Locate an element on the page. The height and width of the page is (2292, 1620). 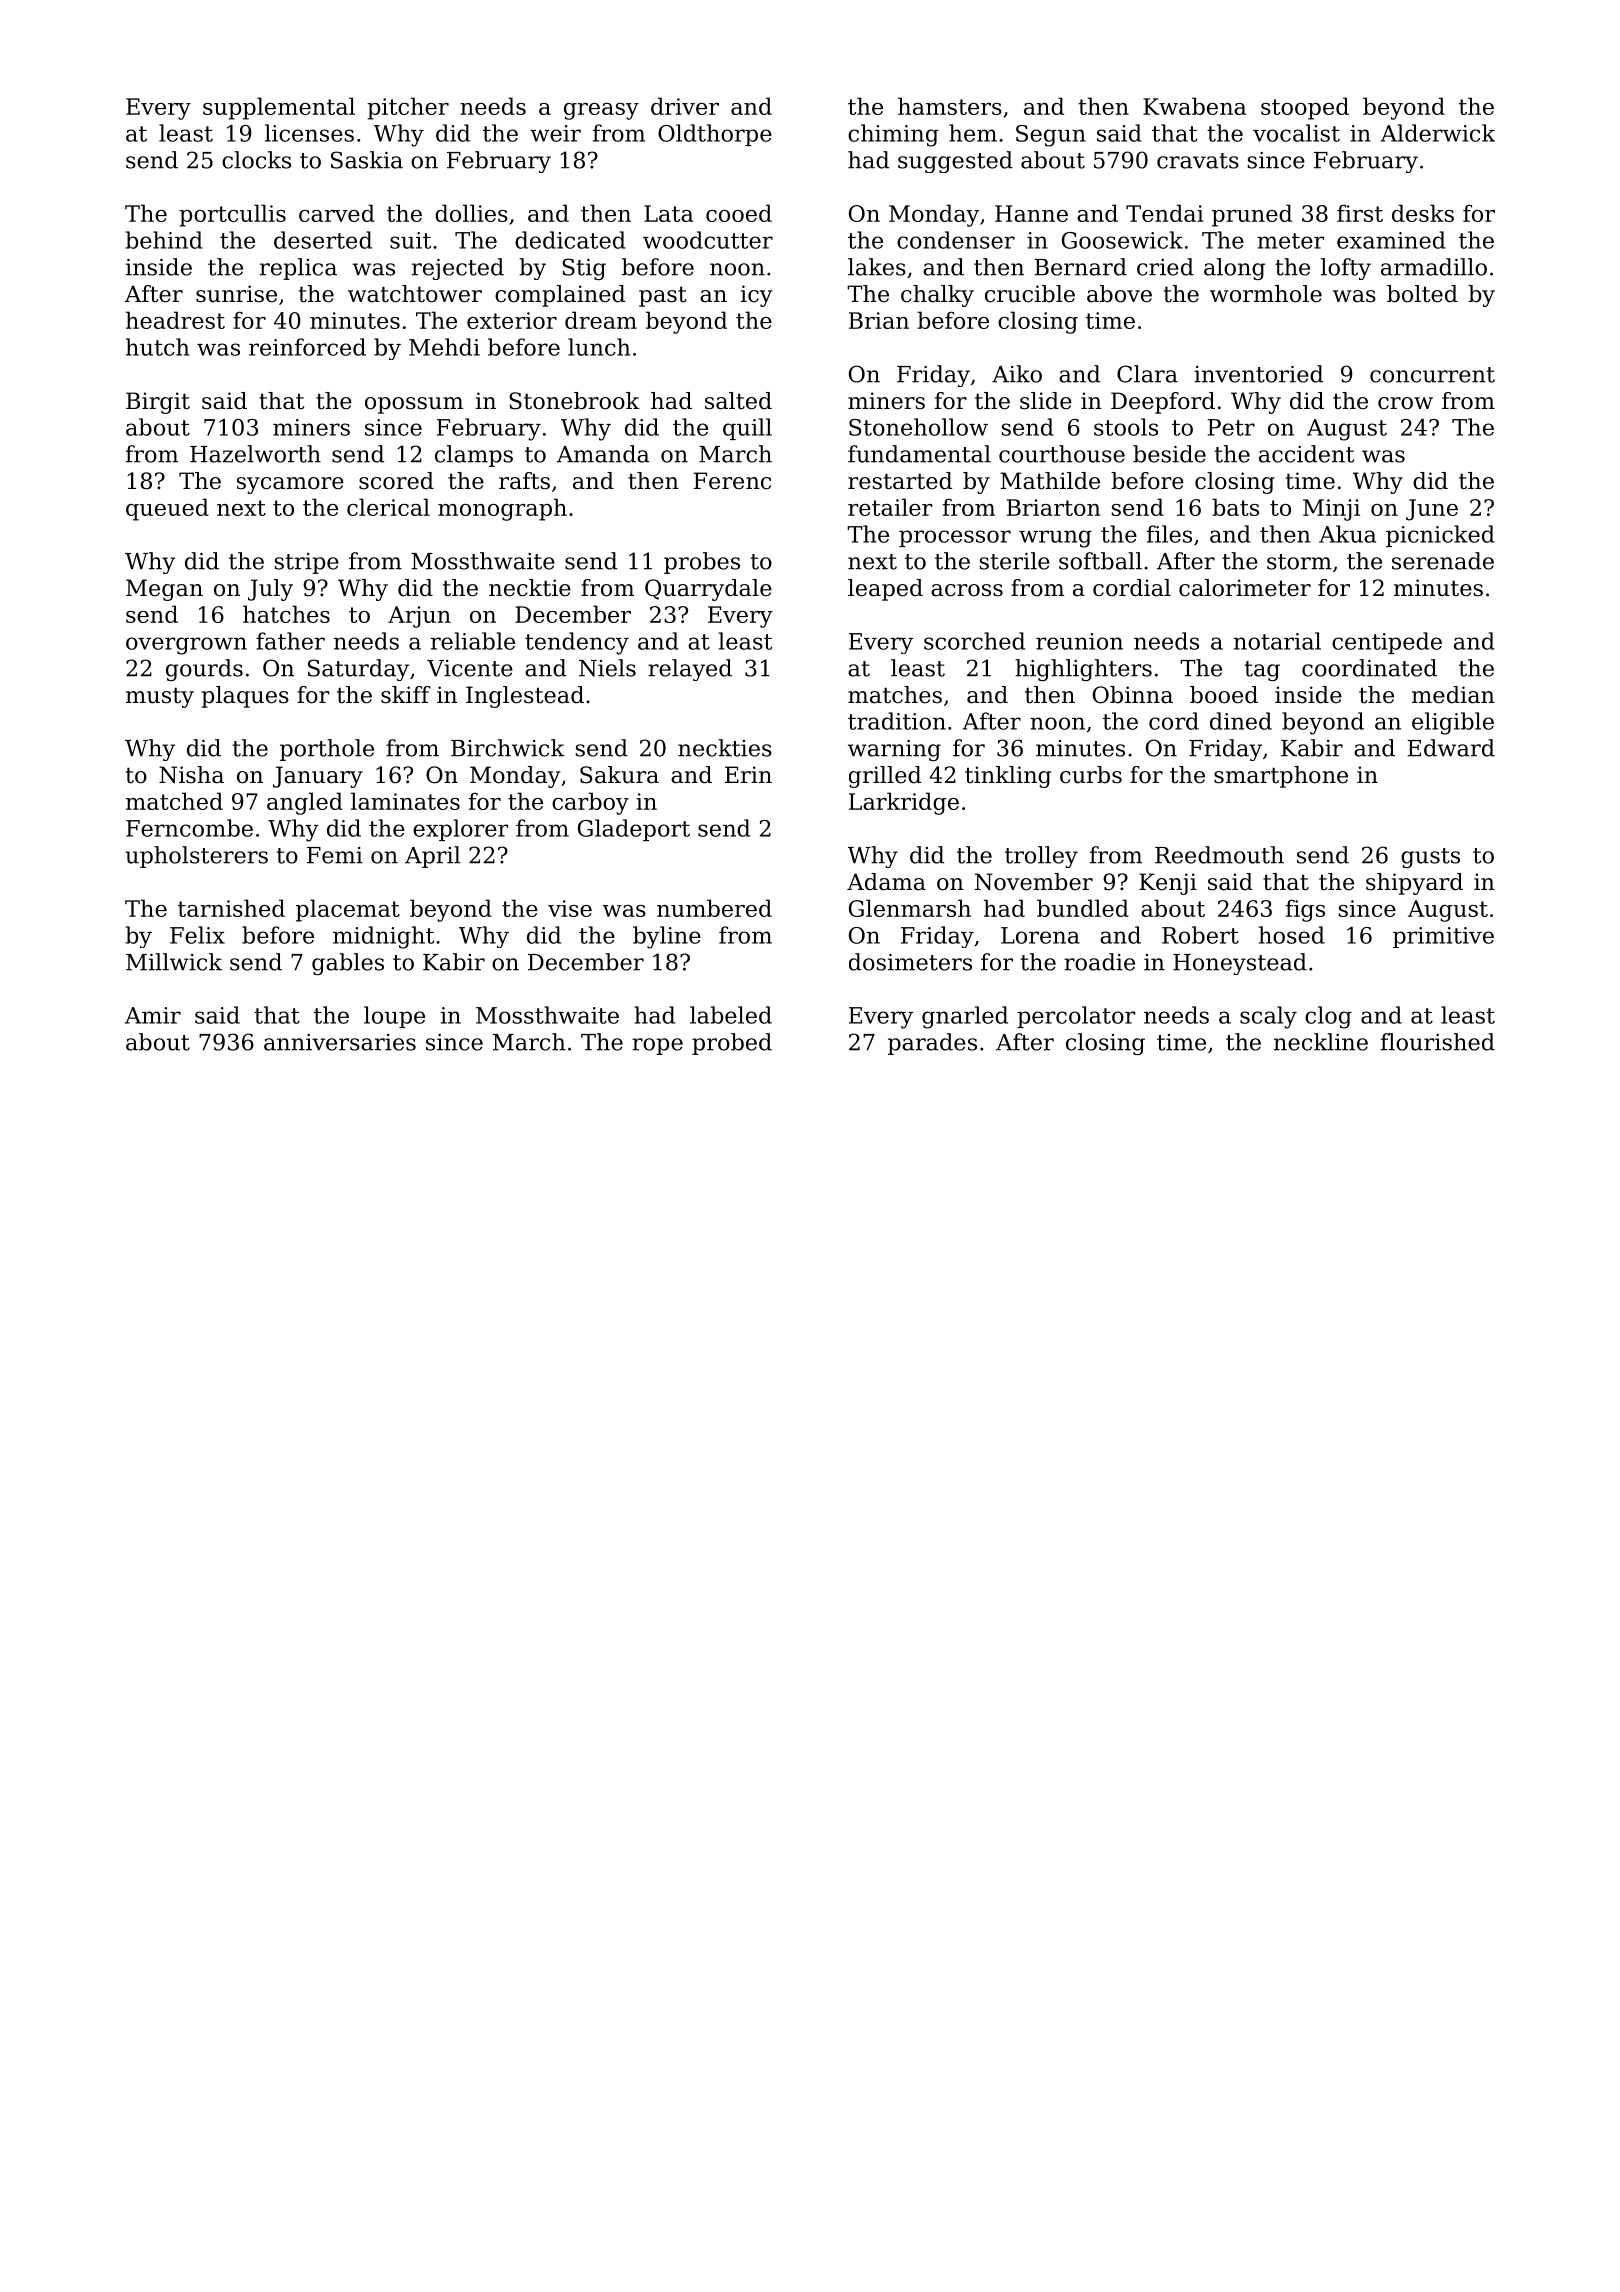
November is located at coordinates (1034, 882).
